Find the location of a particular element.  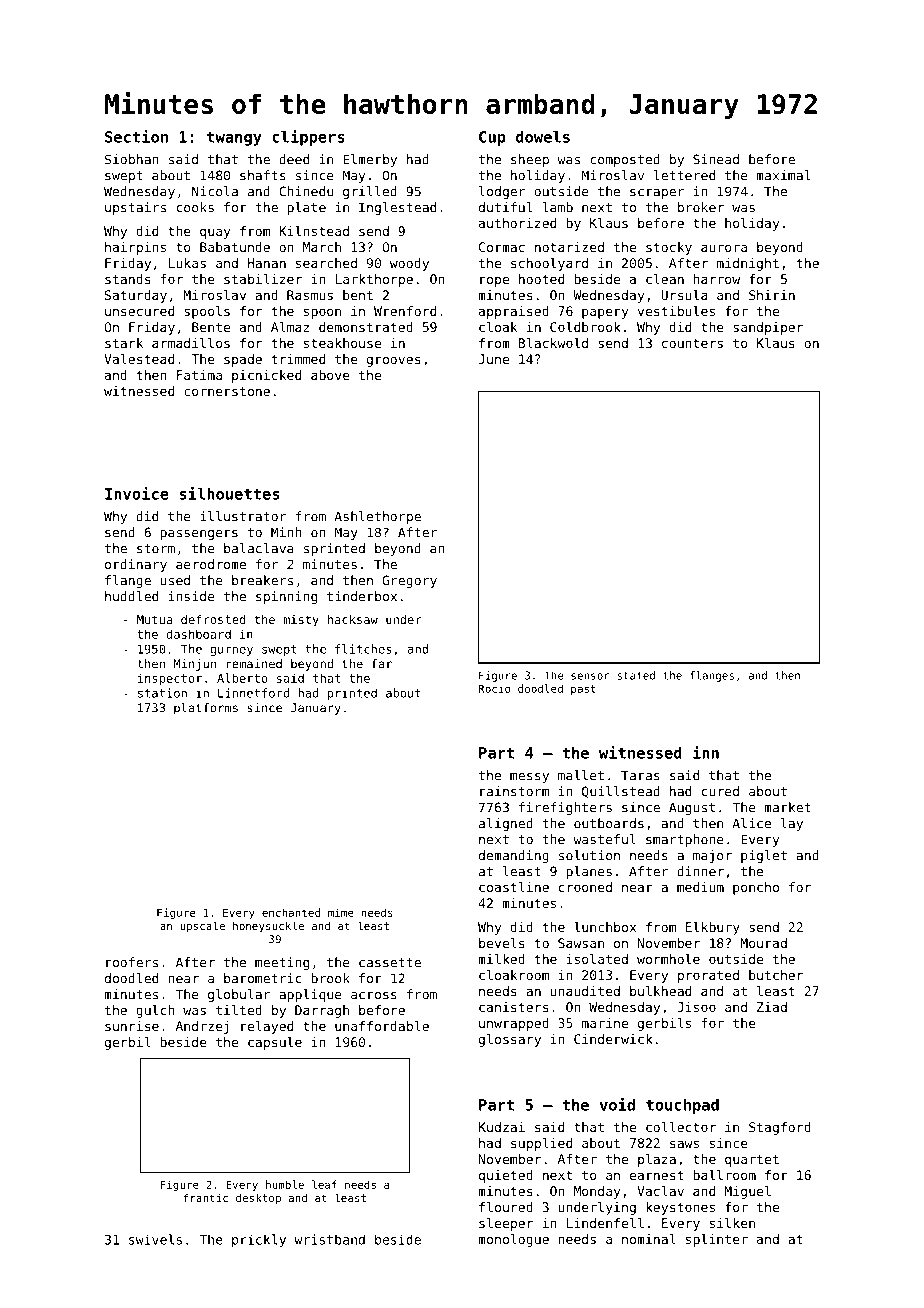

floured is located at coordinates (506, 1207).
